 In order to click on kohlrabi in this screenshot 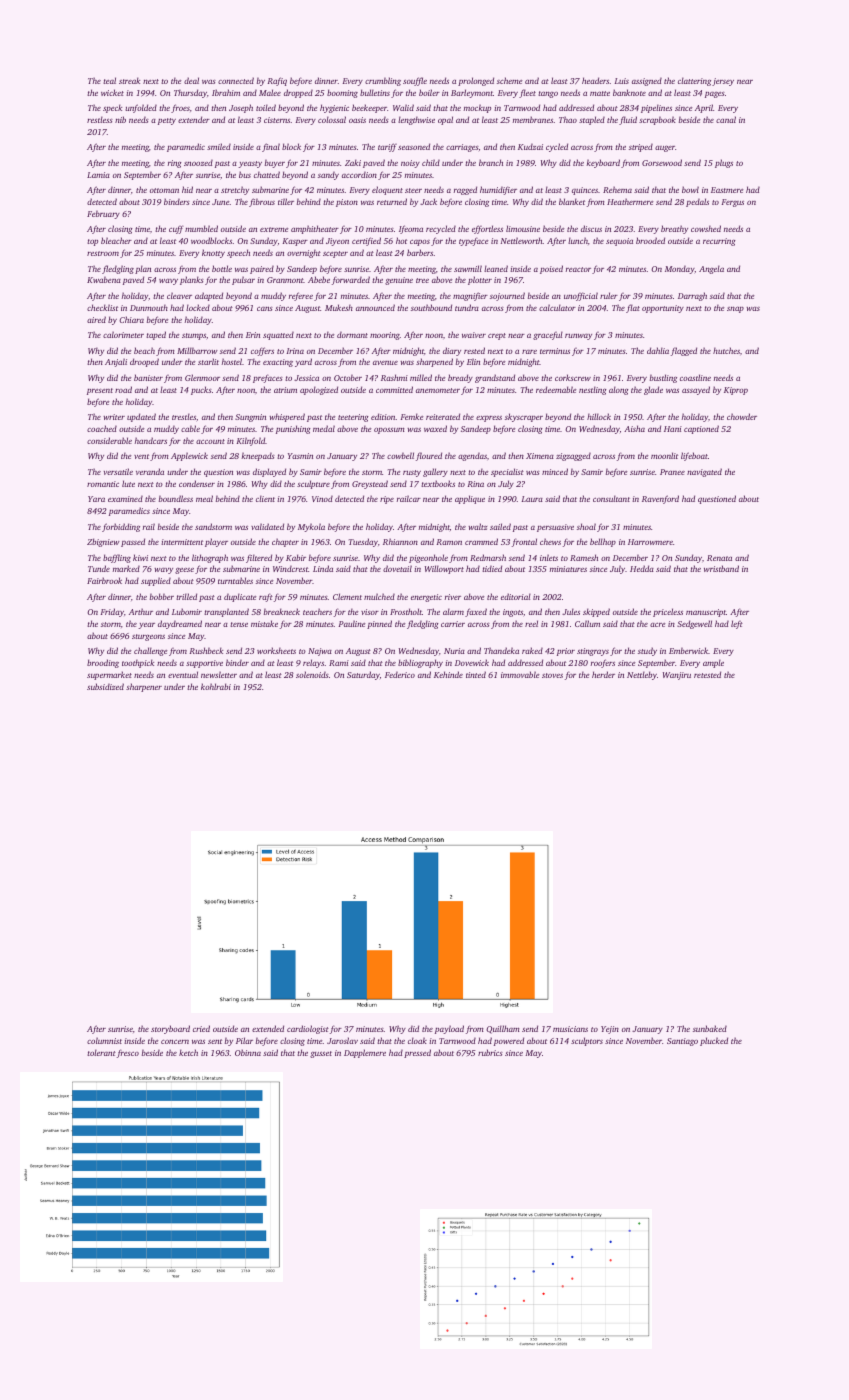, I will do `click(216, 686)`.
